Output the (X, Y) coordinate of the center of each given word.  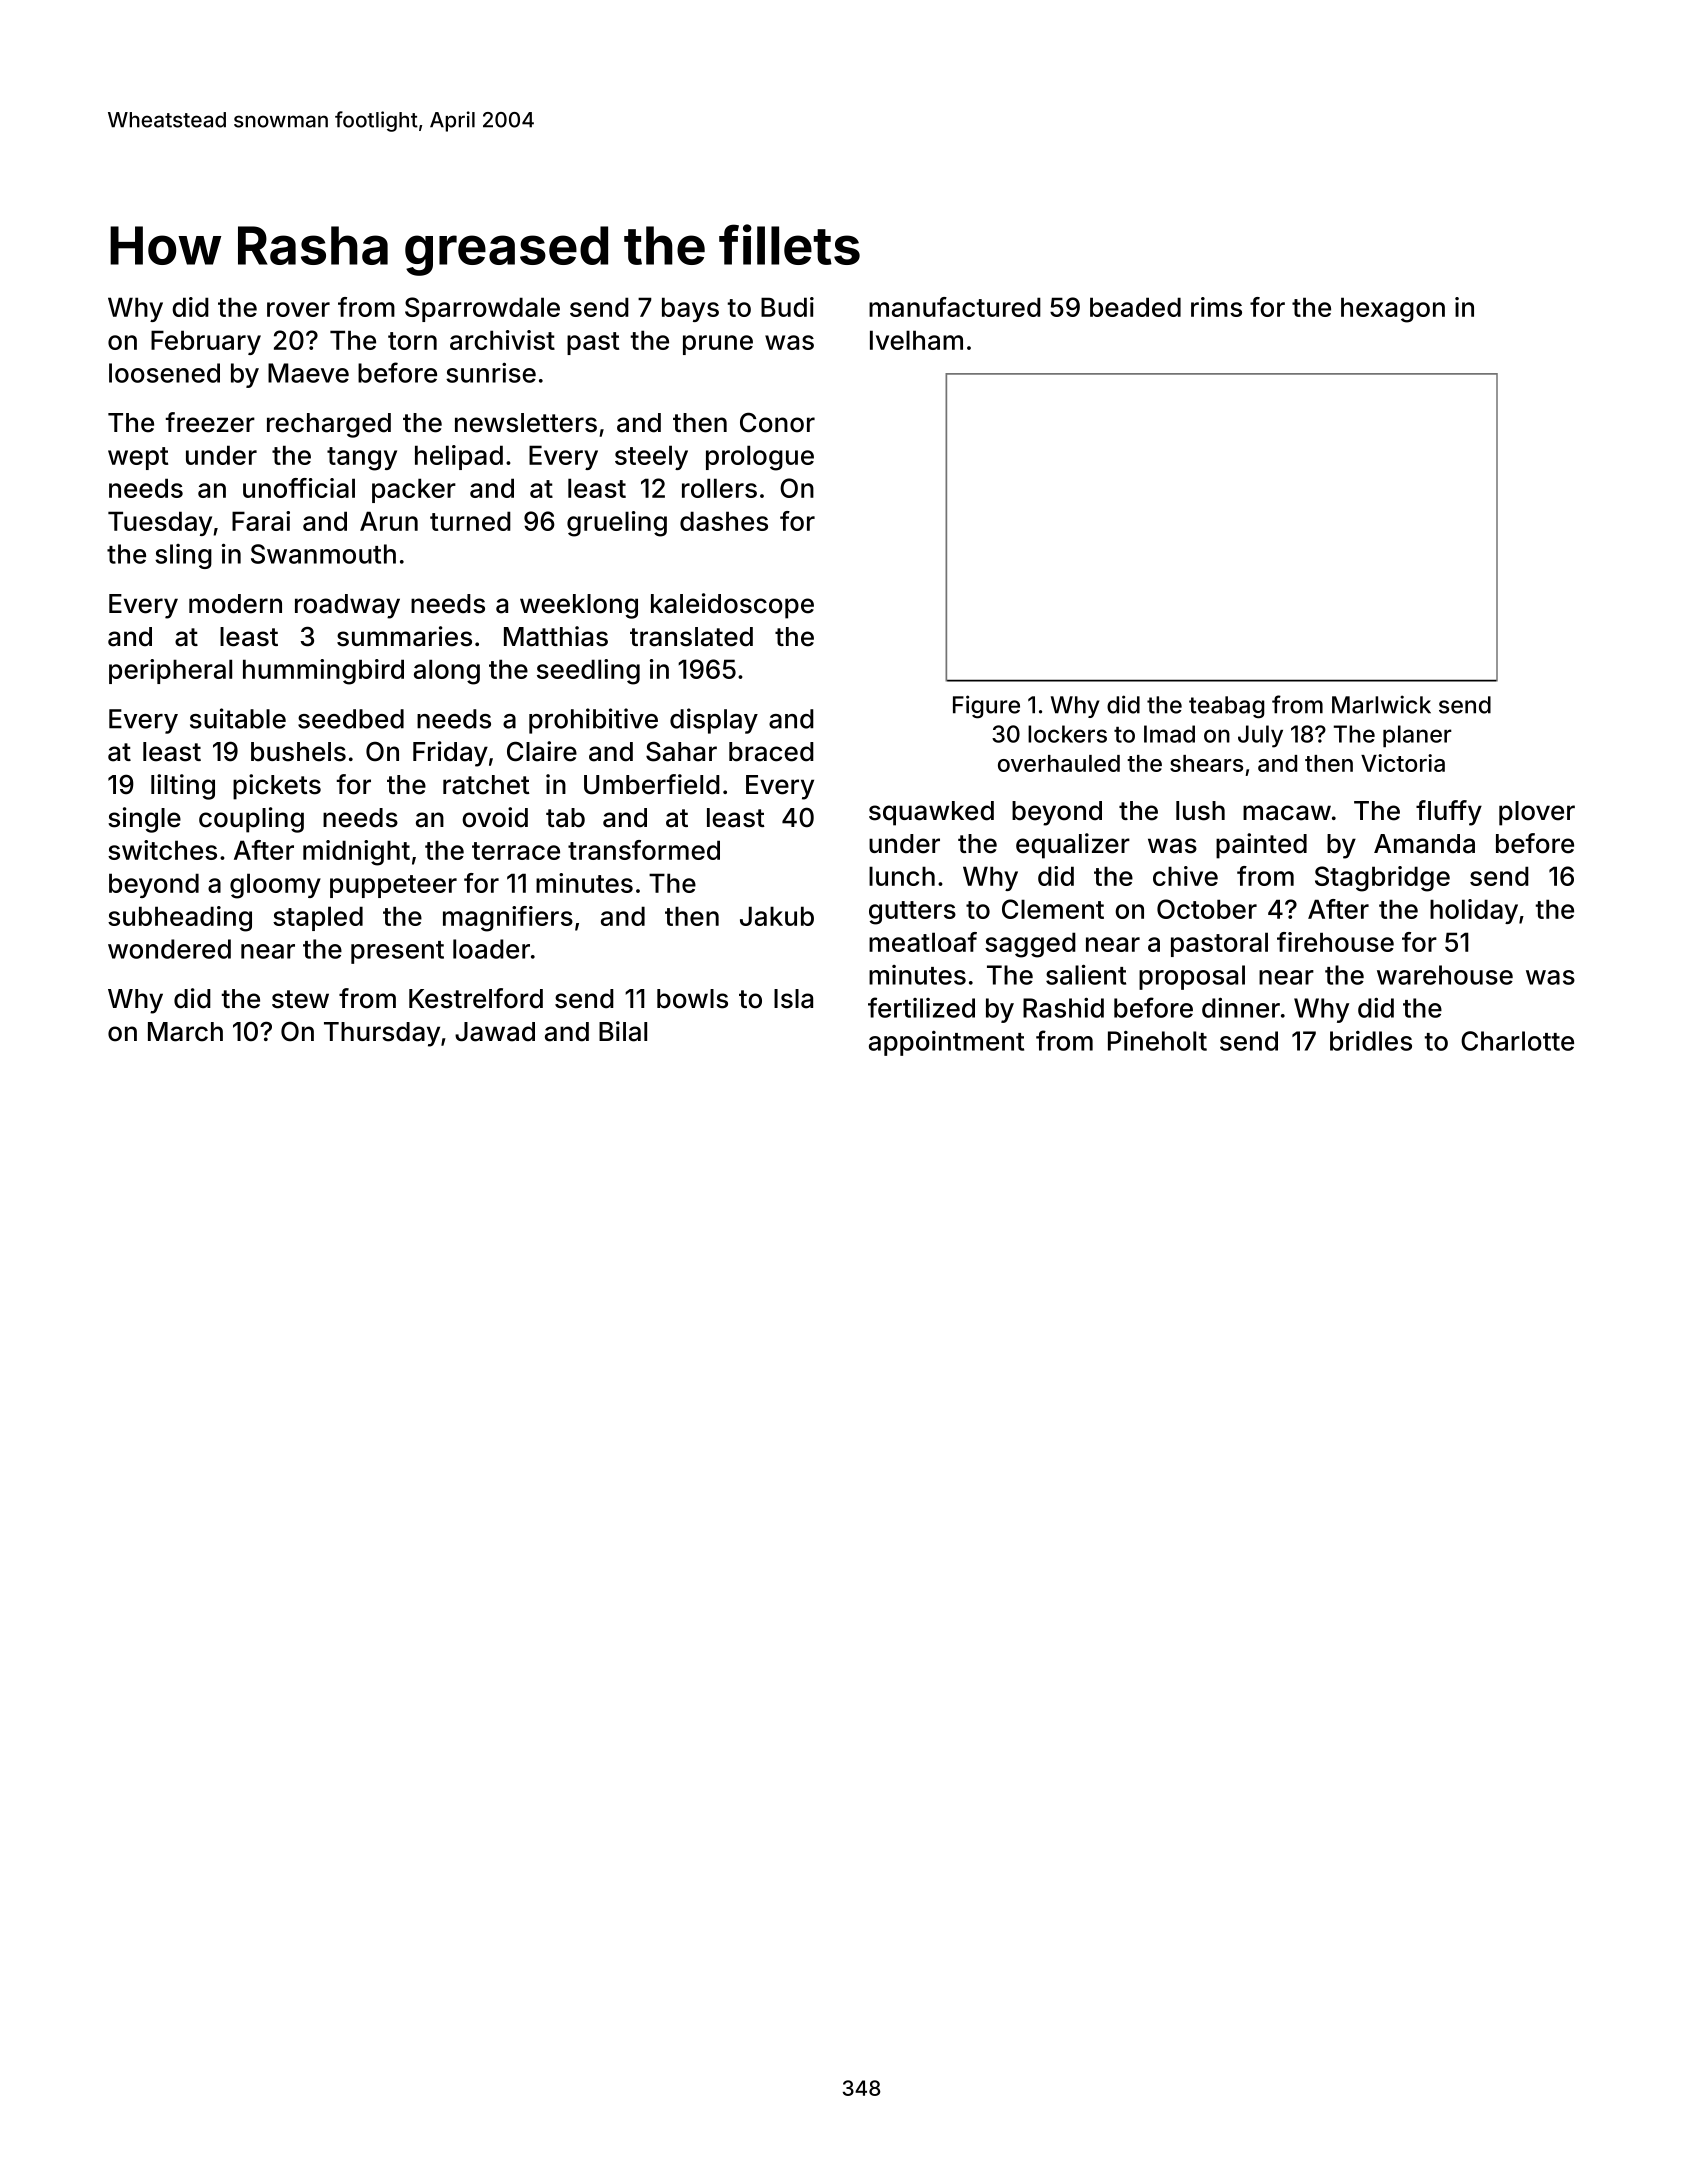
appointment (946, 1043)
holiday (1474, 911)
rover (298, 309)
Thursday (382, 1034)
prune (718, 345)
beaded (1135, 307)
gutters (912, 913)
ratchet (486, 785)
